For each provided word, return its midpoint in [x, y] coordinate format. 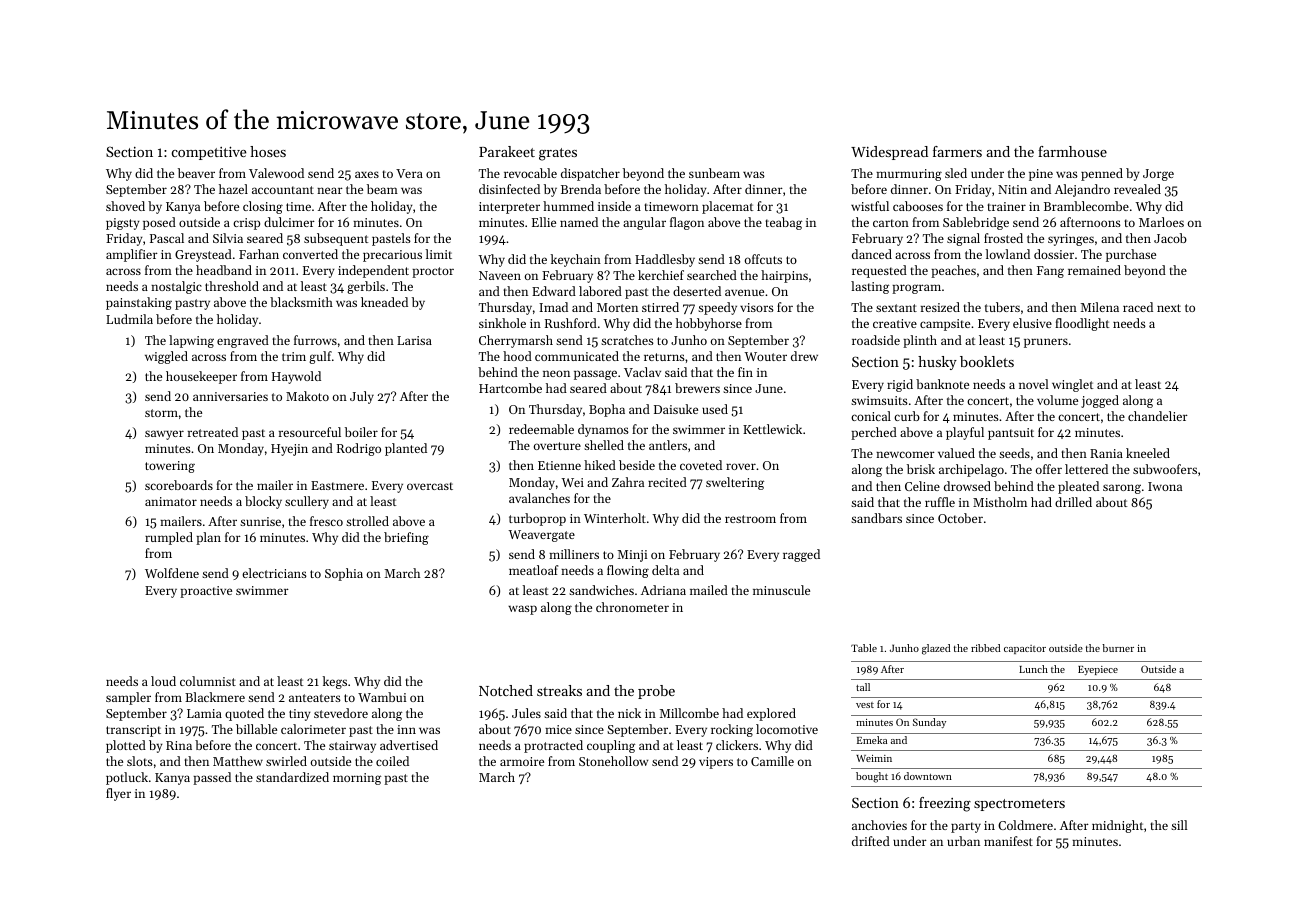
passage [595, 375]
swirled [286, 761]
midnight [1117, 826]
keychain [576, 260]
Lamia [204, 713]
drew [804, 356]
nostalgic [176, 287]
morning [357, 779]
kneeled [1148, 453]
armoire [522, 761]
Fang [1050, 272]
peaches [953, 271]
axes [367, 174]
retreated [213, 432]
